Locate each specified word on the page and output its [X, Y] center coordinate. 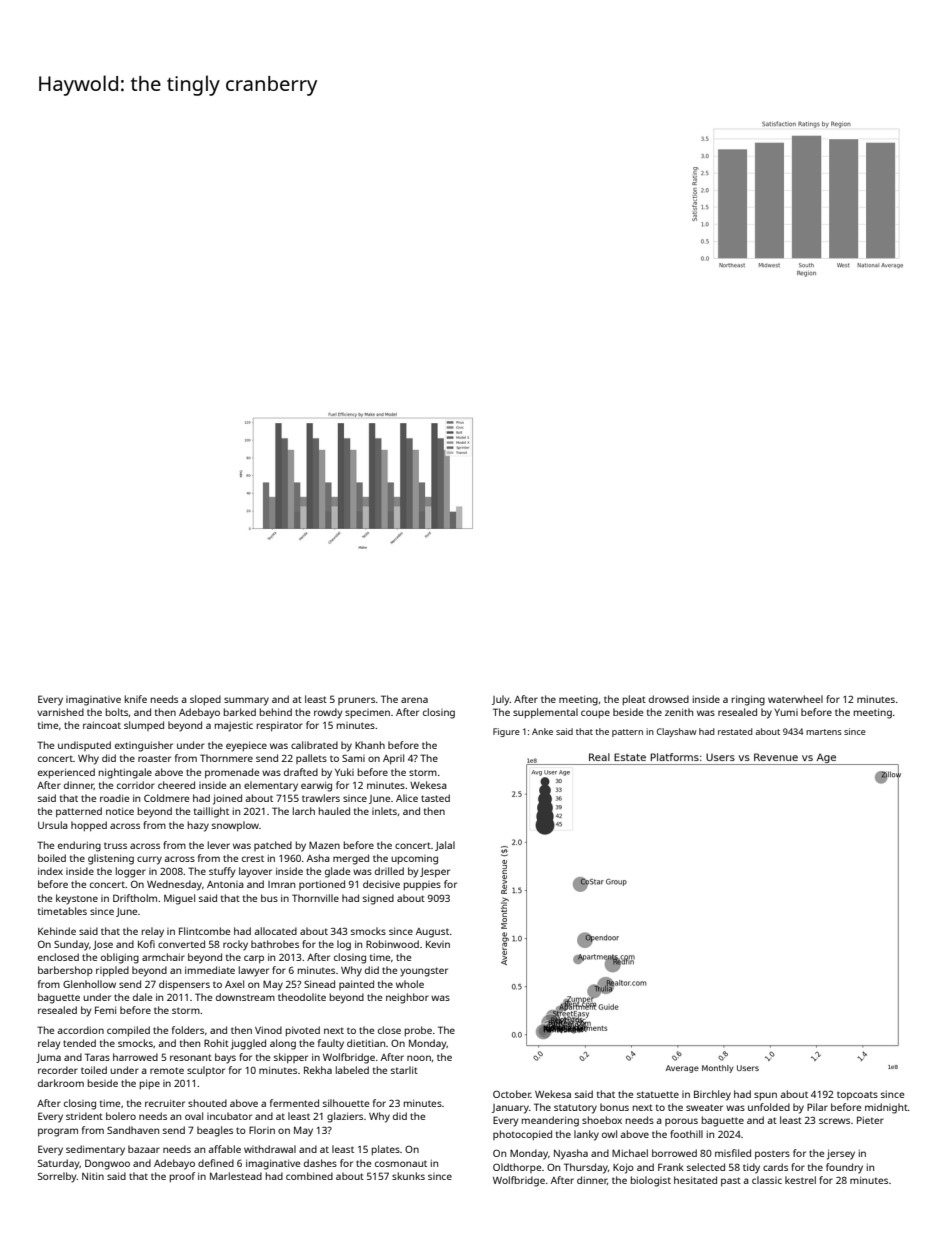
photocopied [522, 1135]
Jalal [445, 846]
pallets [311, 759]
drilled [389, 871]
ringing [748, 700]
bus [269, 898]
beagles [215, 1131]
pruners [356, 701]
